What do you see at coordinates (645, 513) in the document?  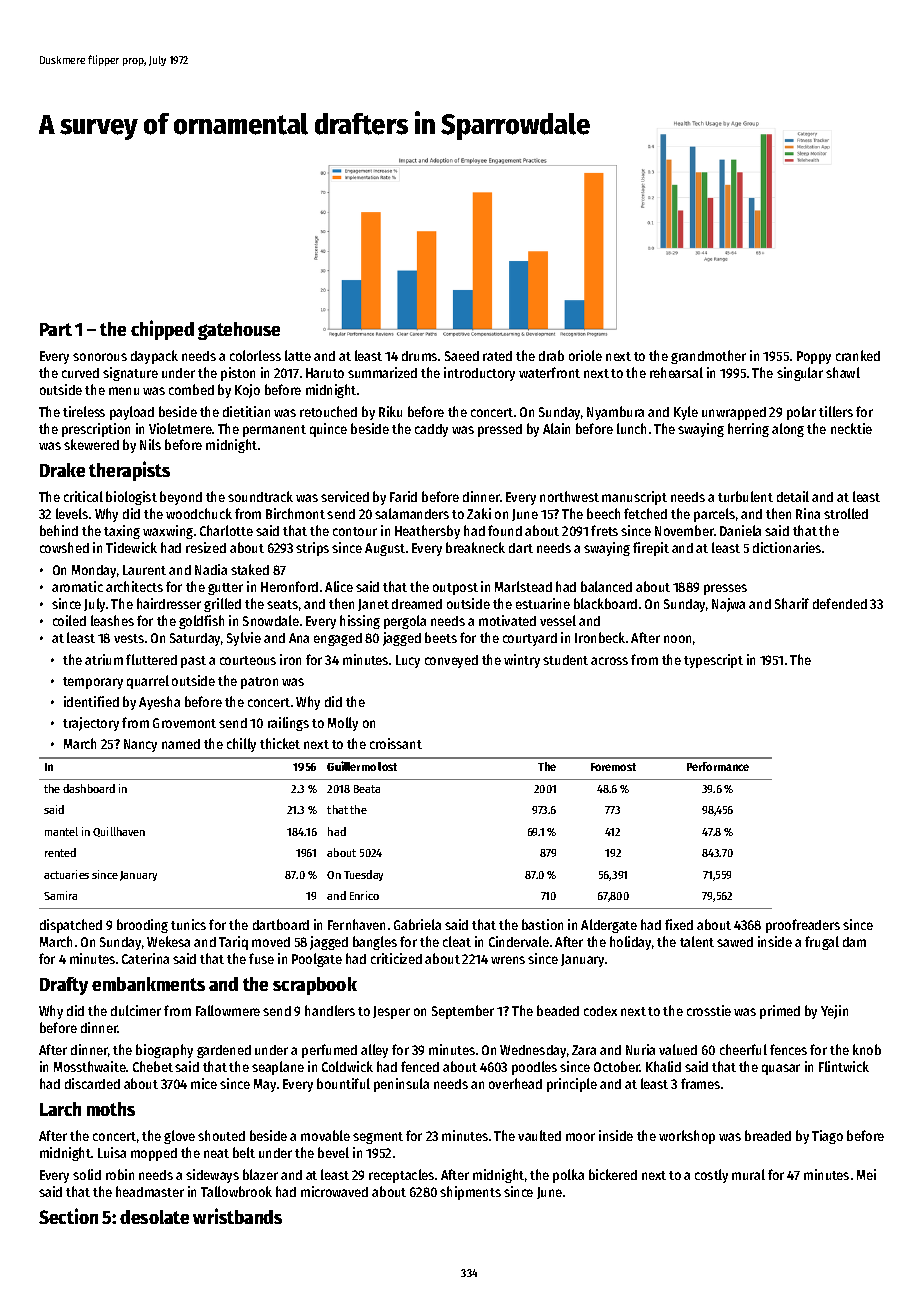 I see `fetched` at bounding box center [645, 513].
